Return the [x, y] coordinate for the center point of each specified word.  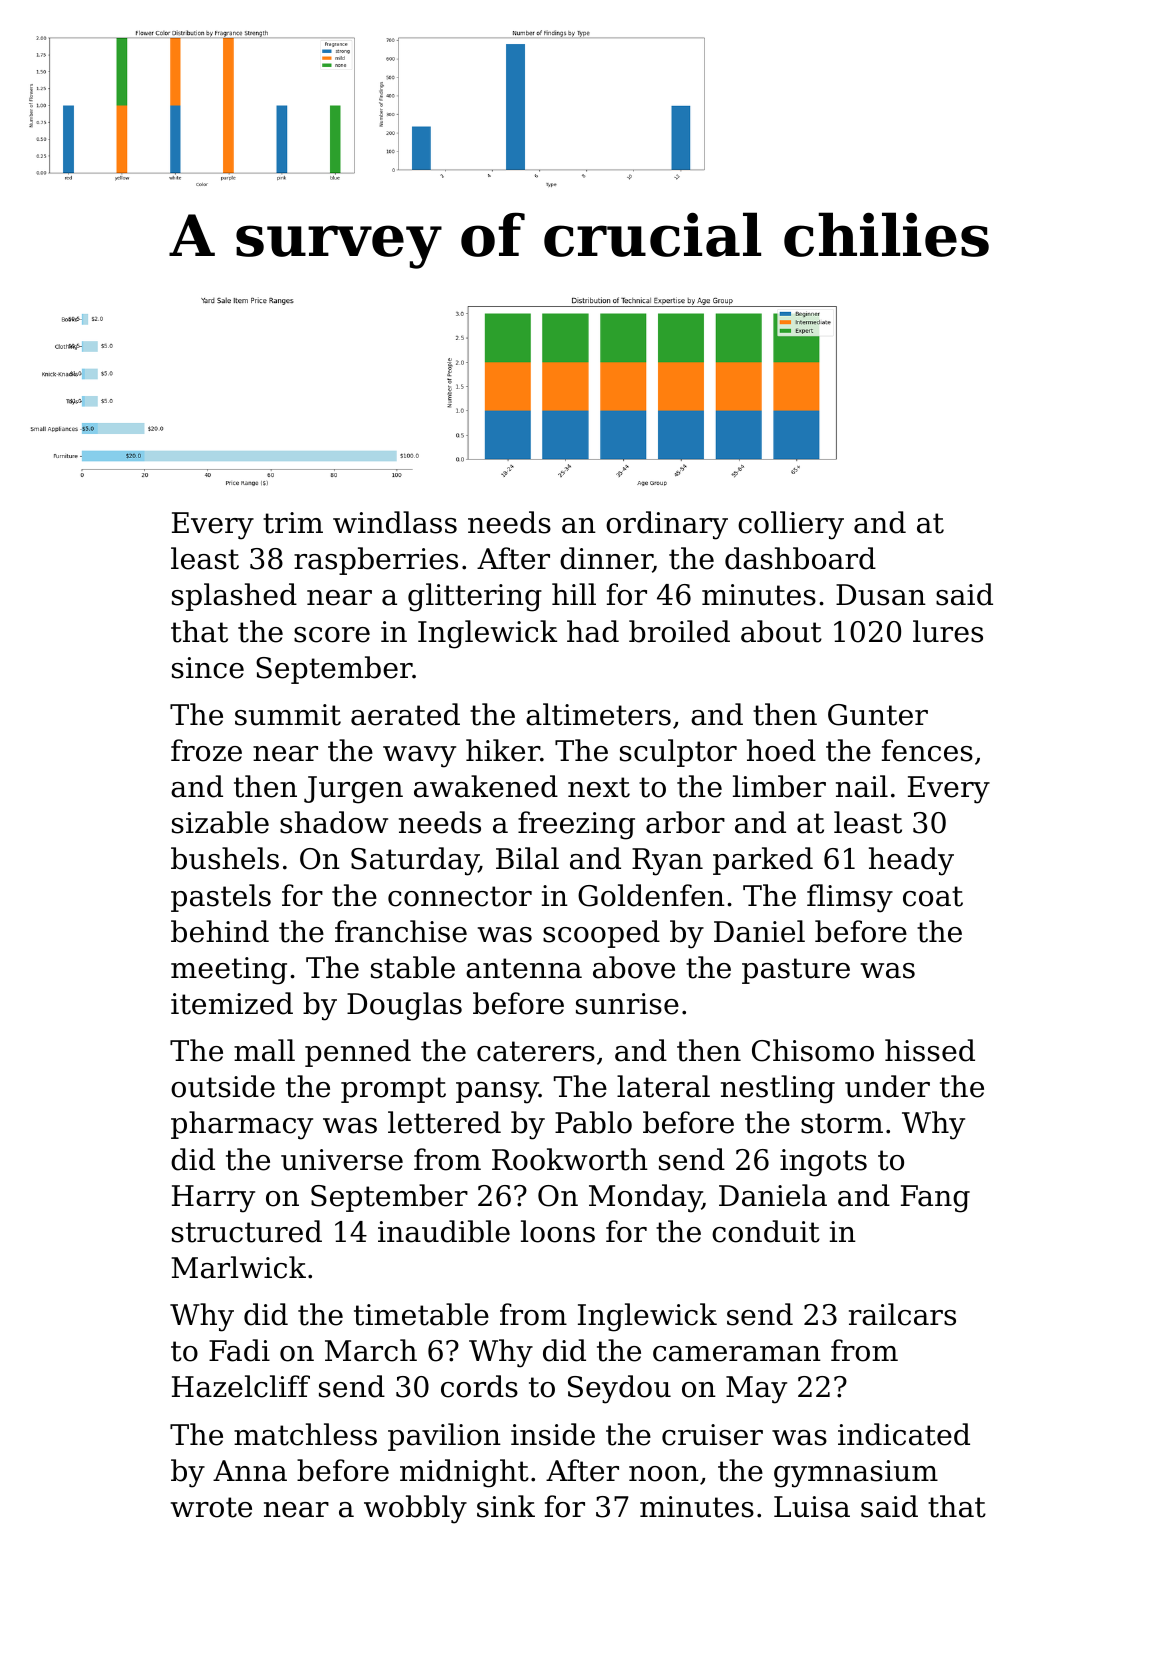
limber [779, 786]
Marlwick [238, 1267]
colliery [791, 525]
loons [558, 1231]
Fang [935, 1199]
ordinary [667, 525]
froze [206, 750]
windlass [395, 522]
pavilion [444, 1437]
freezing [576, 825]
